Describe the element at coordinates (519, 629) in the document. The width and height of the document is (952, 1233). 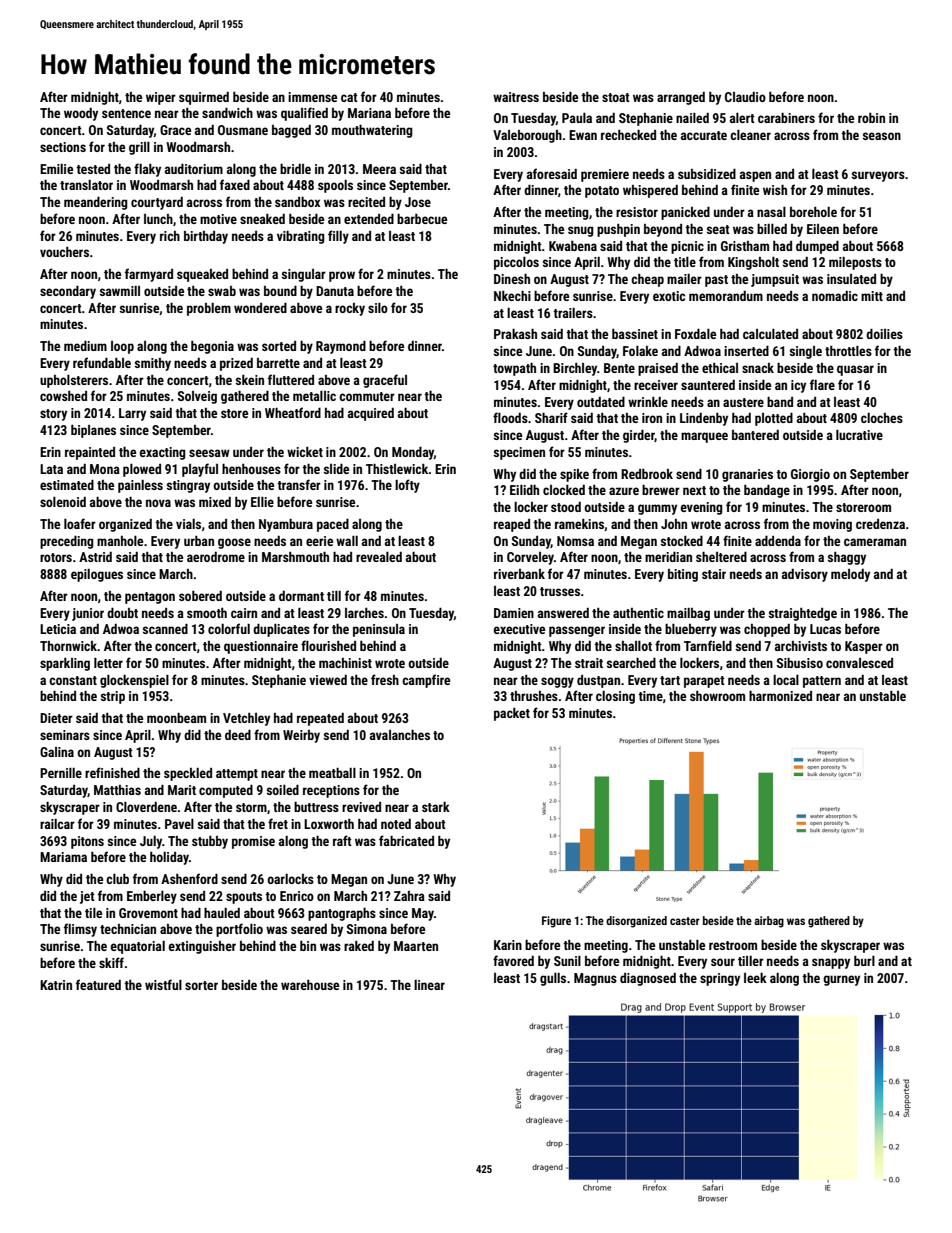
I see `executive` at that location.
